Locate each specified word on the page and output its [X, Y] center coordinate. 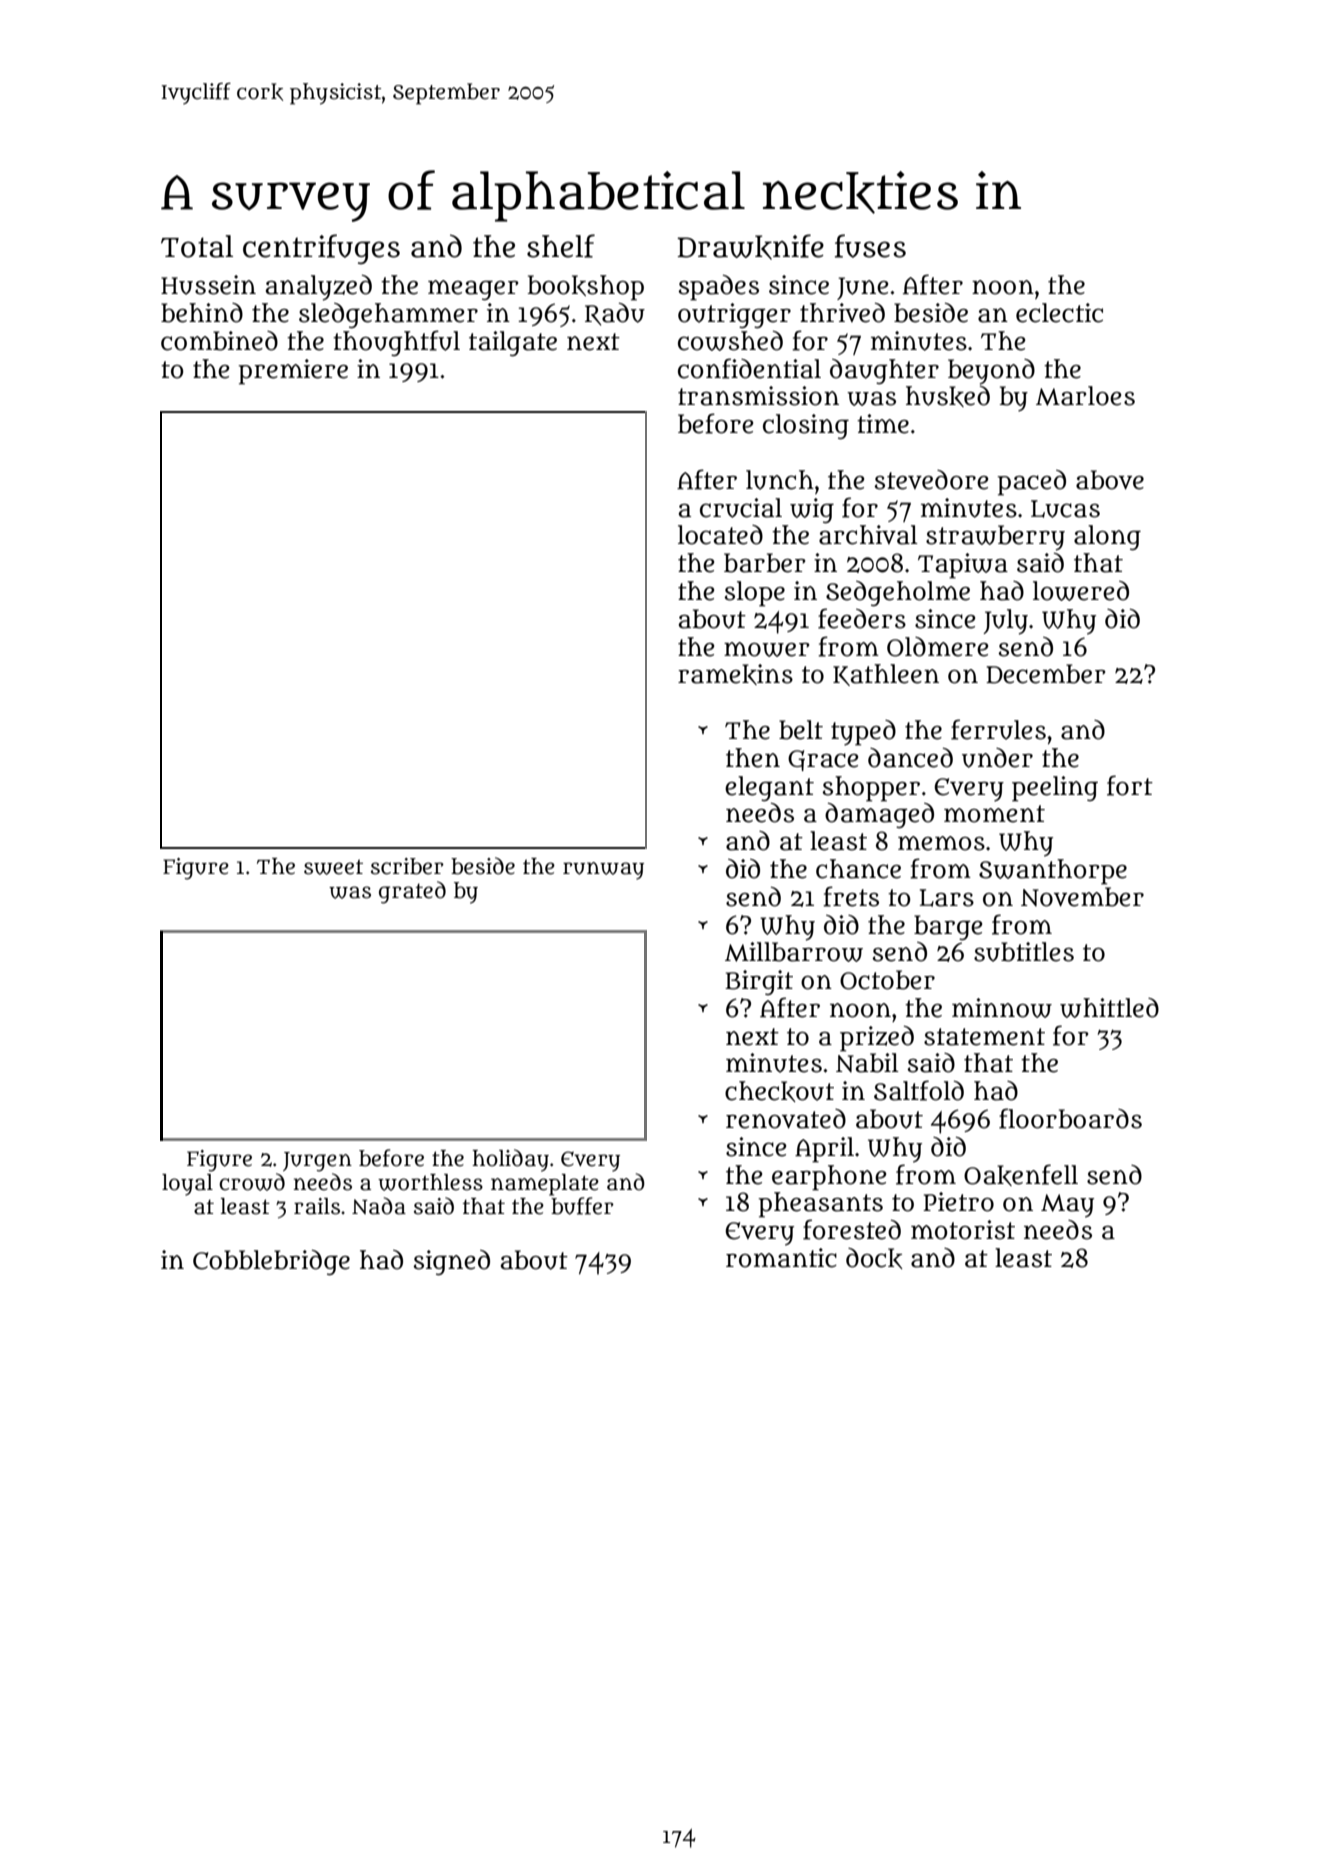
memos [941, 843]
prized [877, 1039]
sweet [333, 867]
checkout [779, 1091]
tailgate [513, 343]
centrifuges [321, 249]
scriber [407, 866]
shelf [561, 246]
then [753, 758]
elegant [769, 788]
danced [910, 758]
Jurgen [317, 1162]
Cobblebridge [271, 1262]
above [1110, 480]
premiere [293, 372]
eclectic [1059, 313]
